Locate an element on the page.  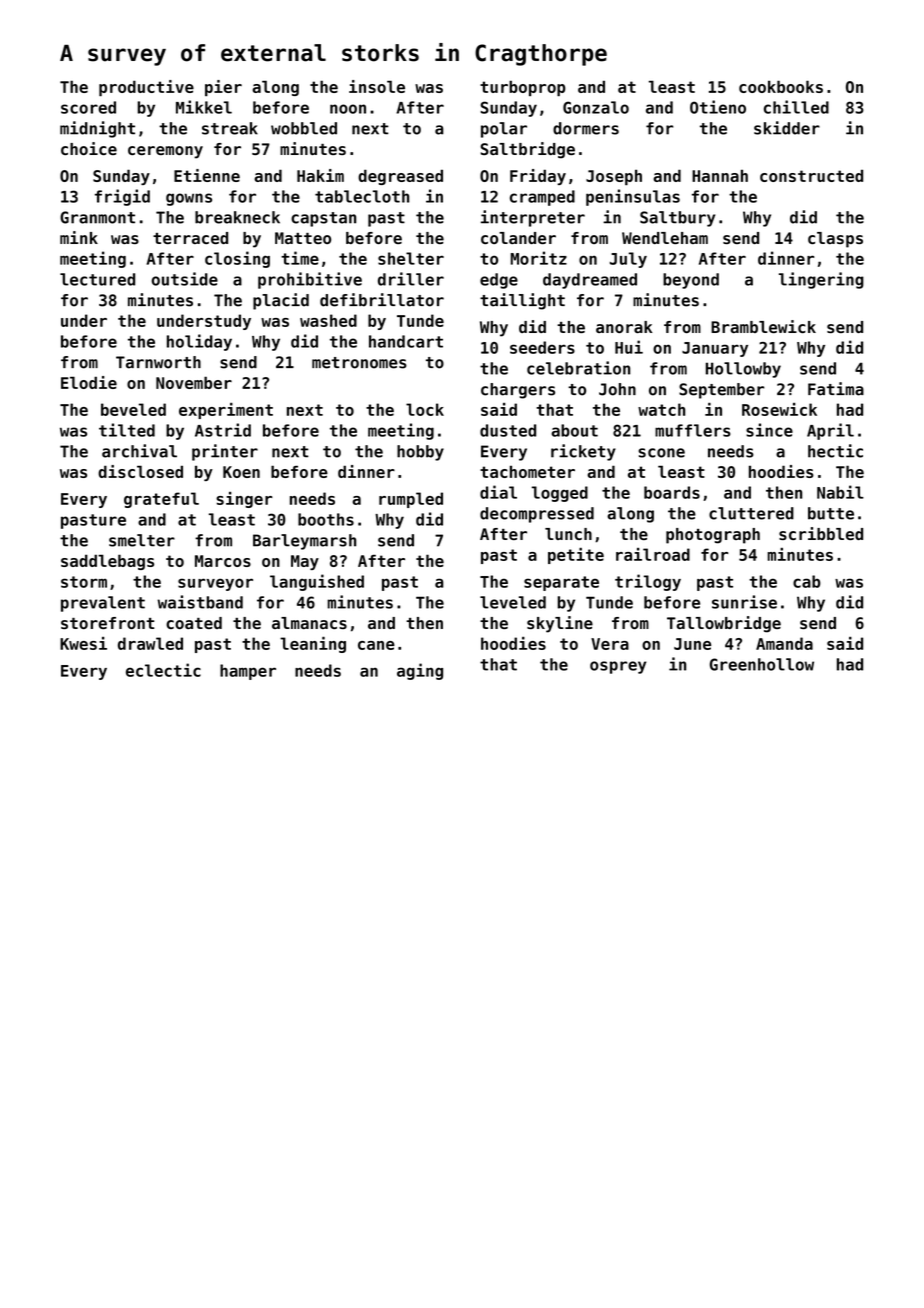
Kwesi is located at coordinates (83, 643).
